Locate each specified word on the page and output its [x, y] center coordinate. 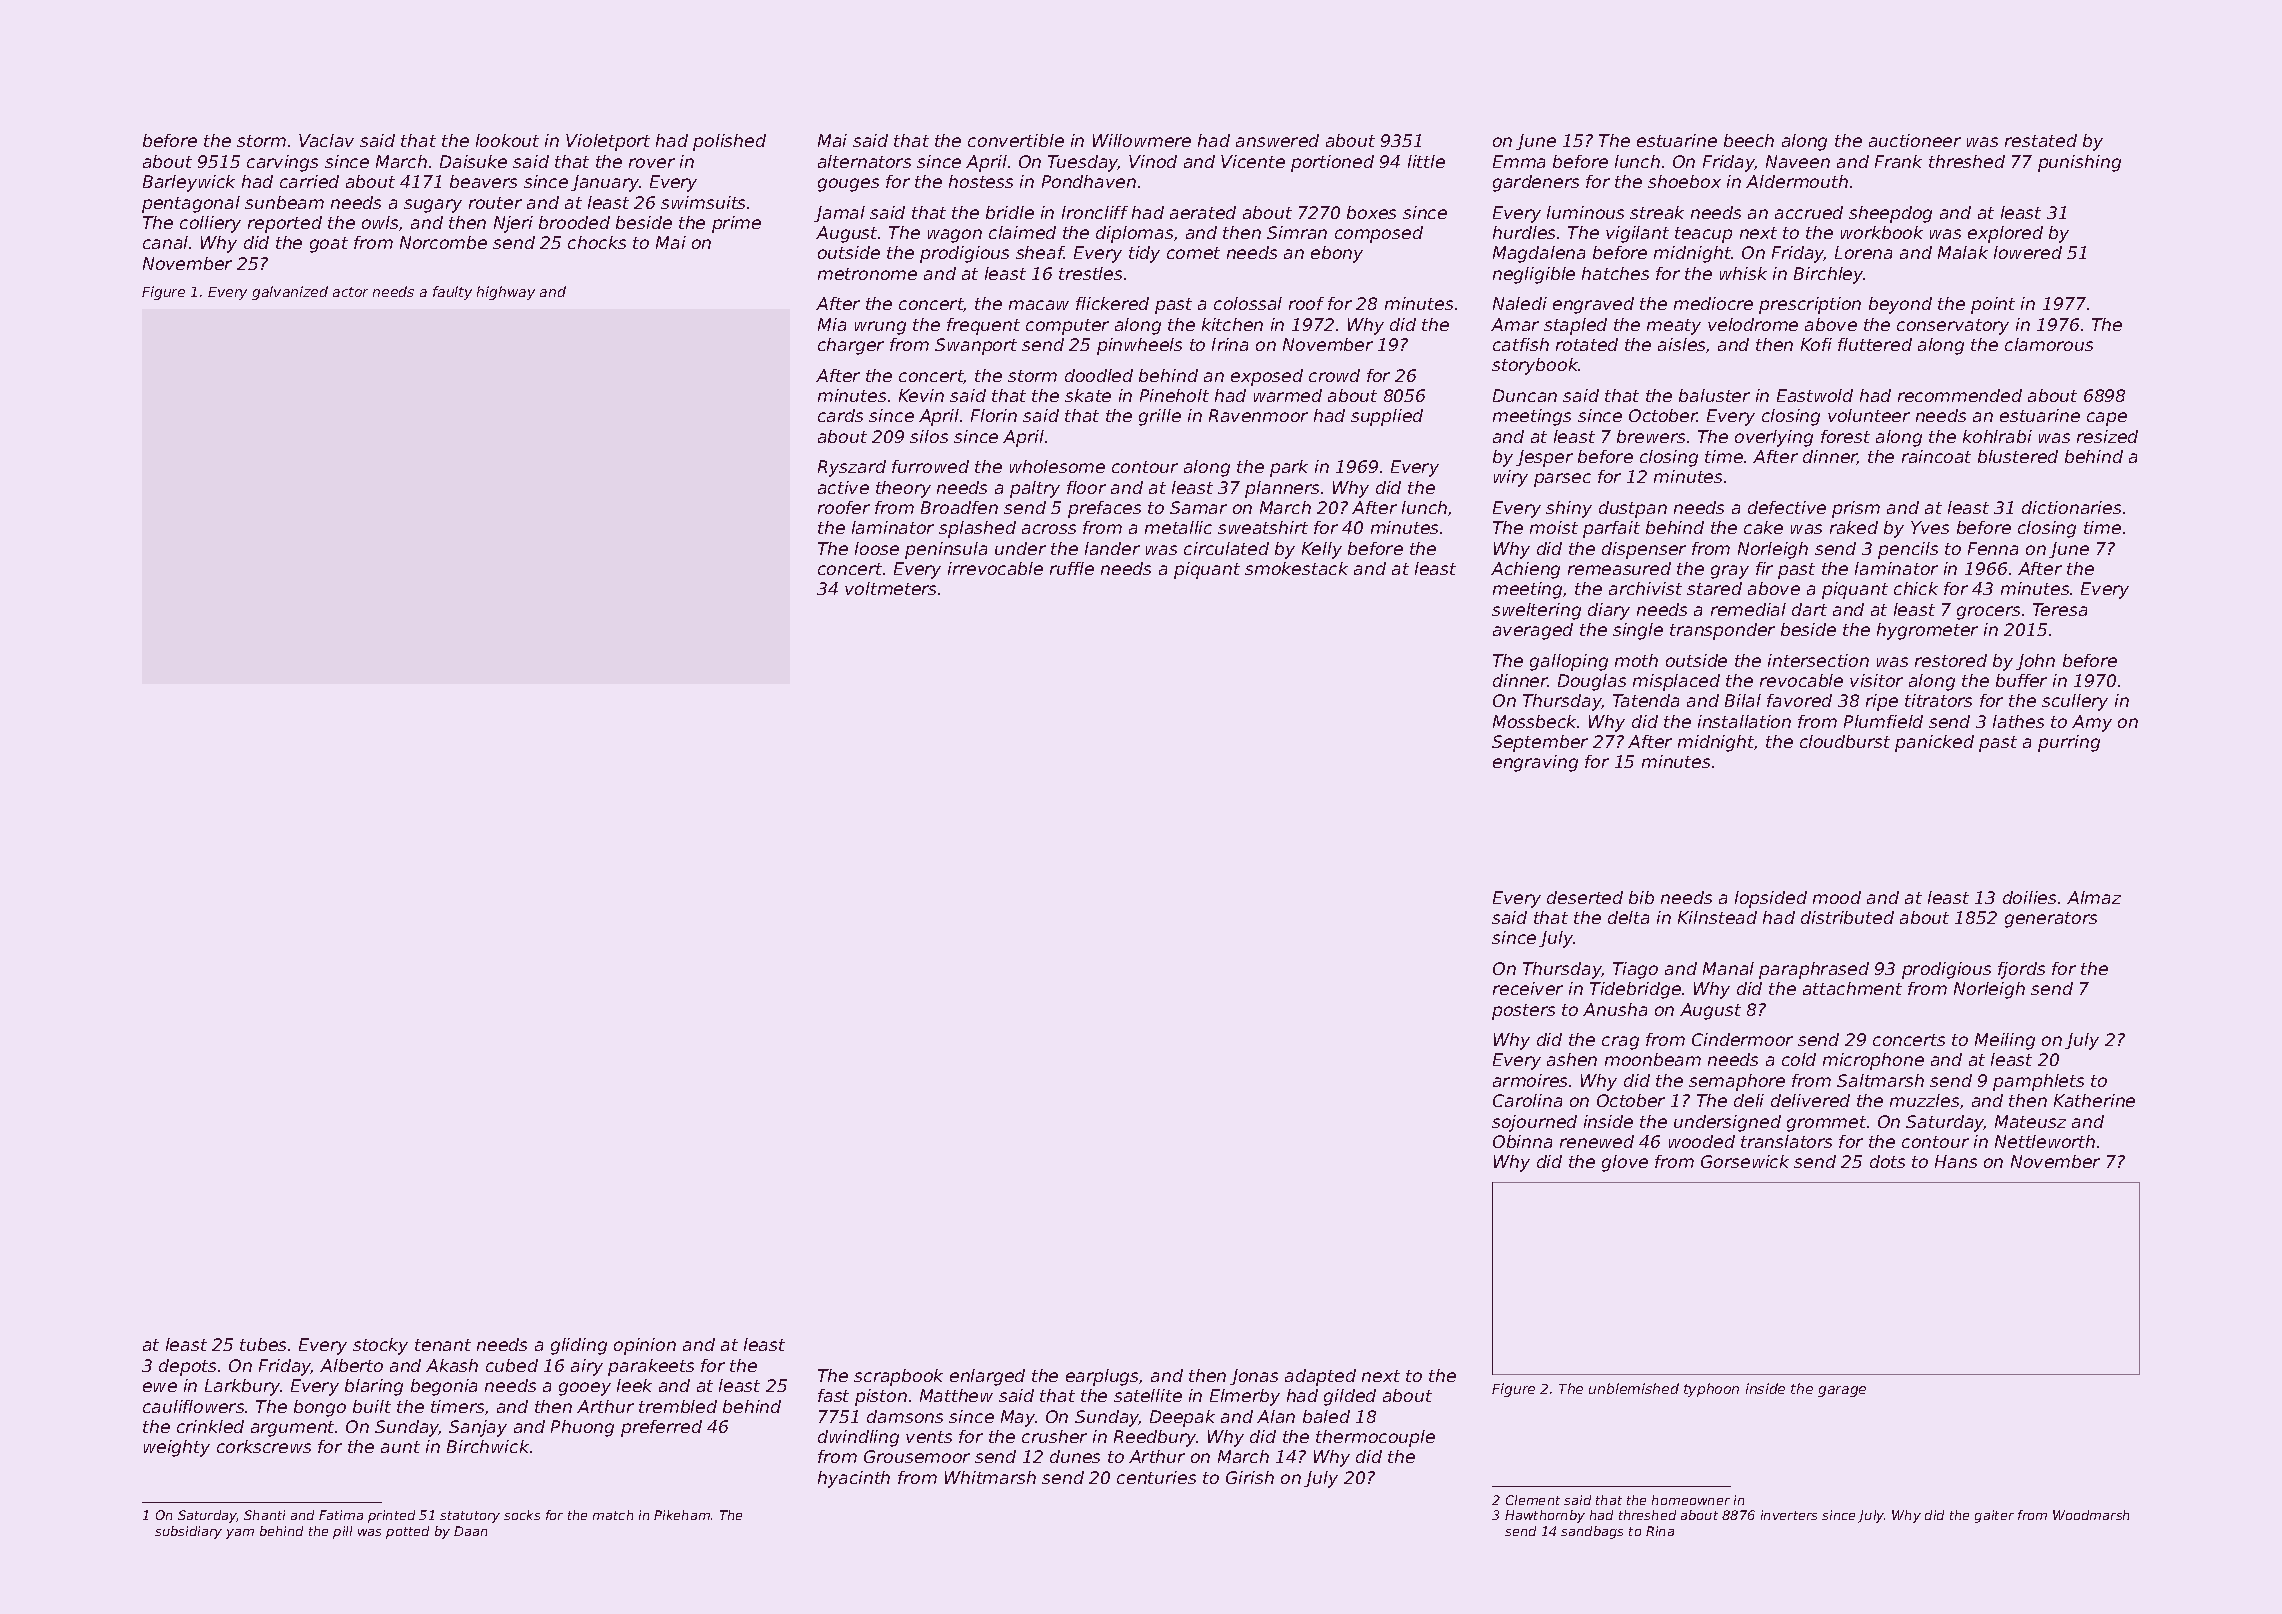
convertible [1016, 140]
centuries [1156, 1477]
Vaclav [326, 140]
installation [1744, 721]
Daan [470, 1531]
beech [1749, 140]
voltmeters [890, 588]
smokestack [1296, 568]
